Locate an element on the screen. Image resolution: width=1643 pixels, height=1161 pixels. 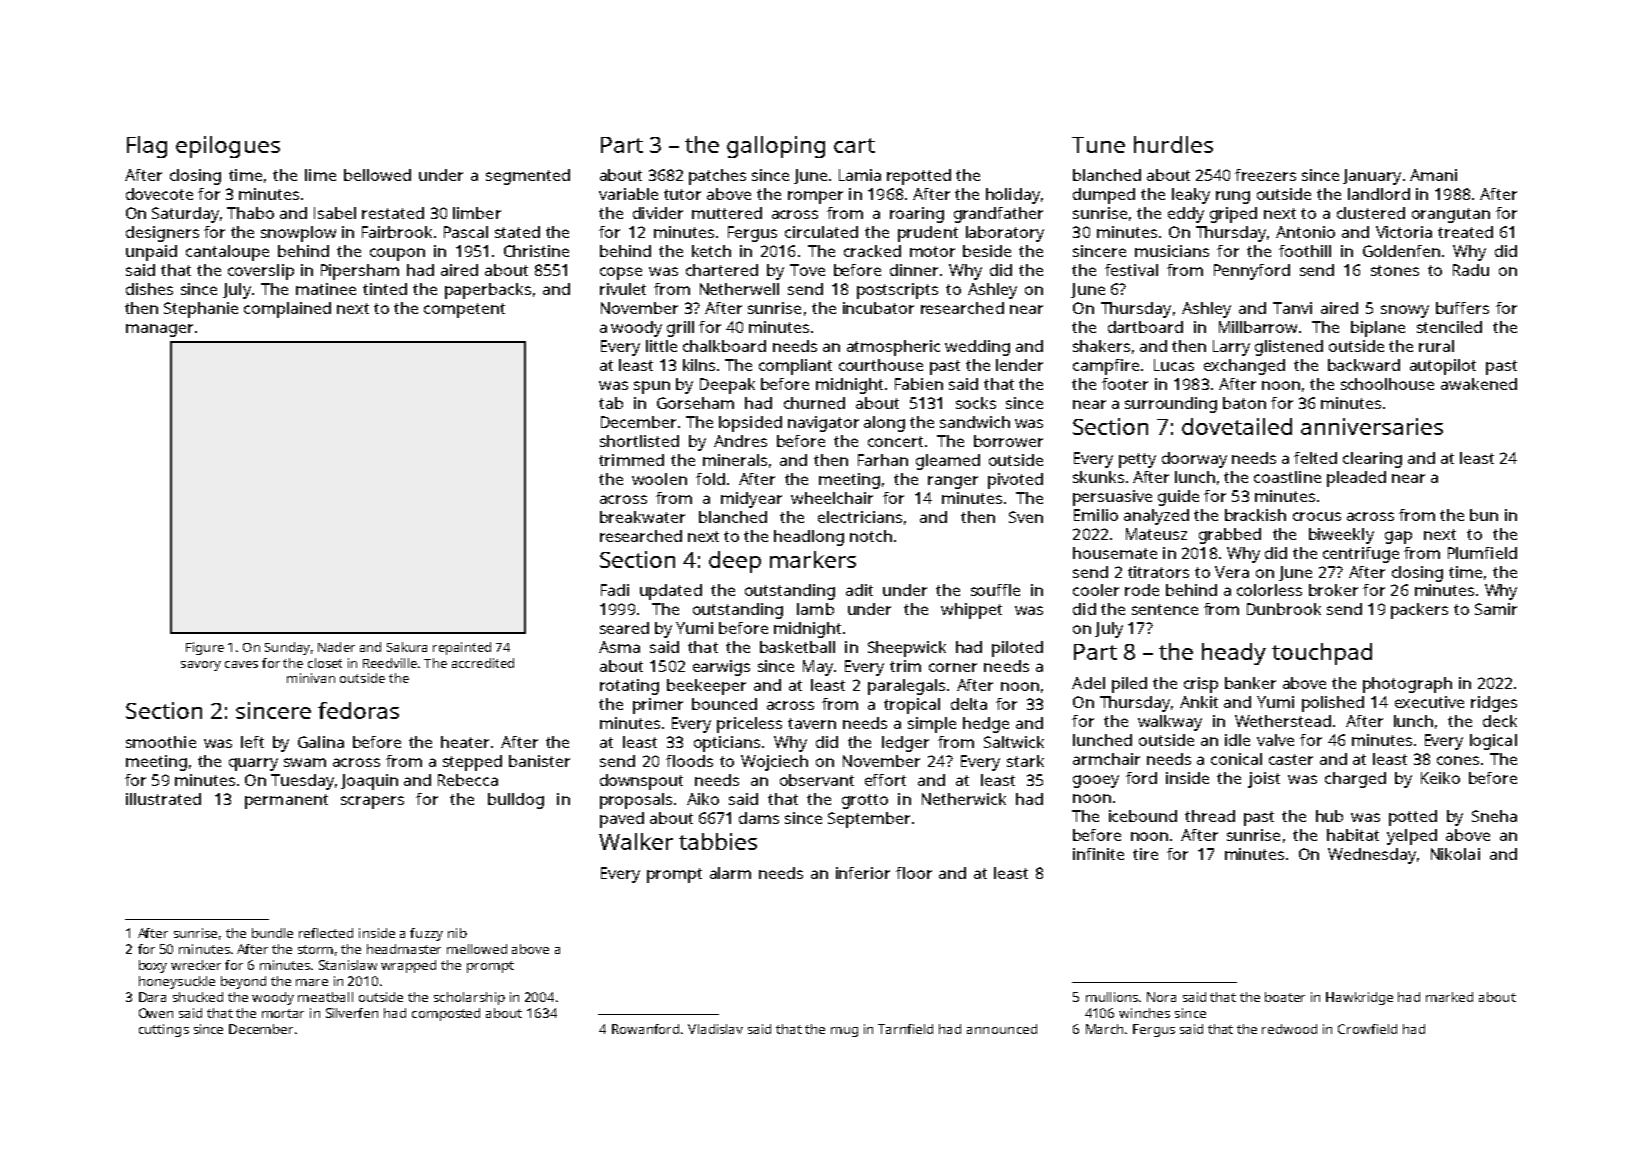
epilogues is located at coordinates (228, 147).
